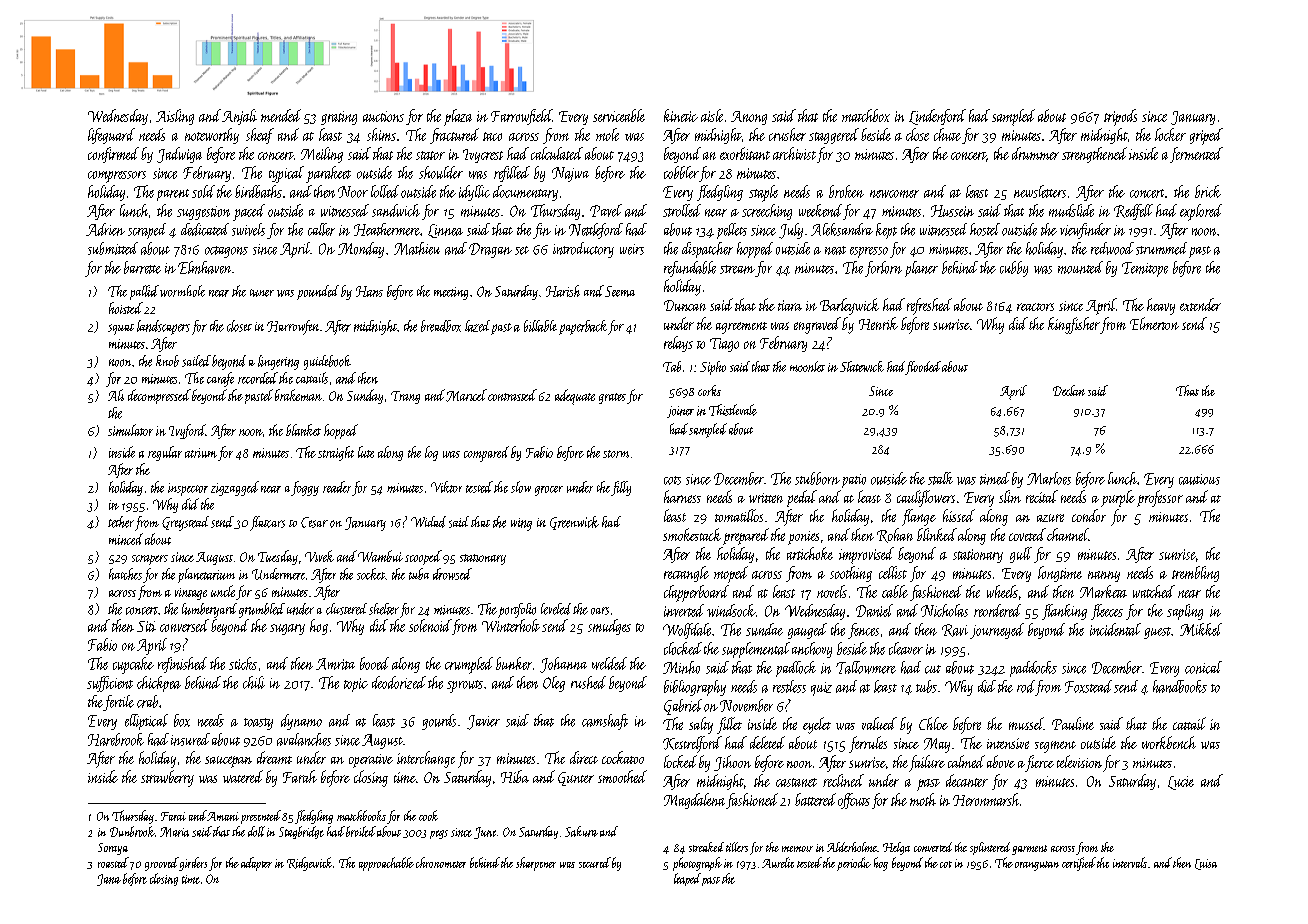  What do you see at coordinates (203, 191) in the screenshot?
I see `sold` at bounding box center [203, 191].
